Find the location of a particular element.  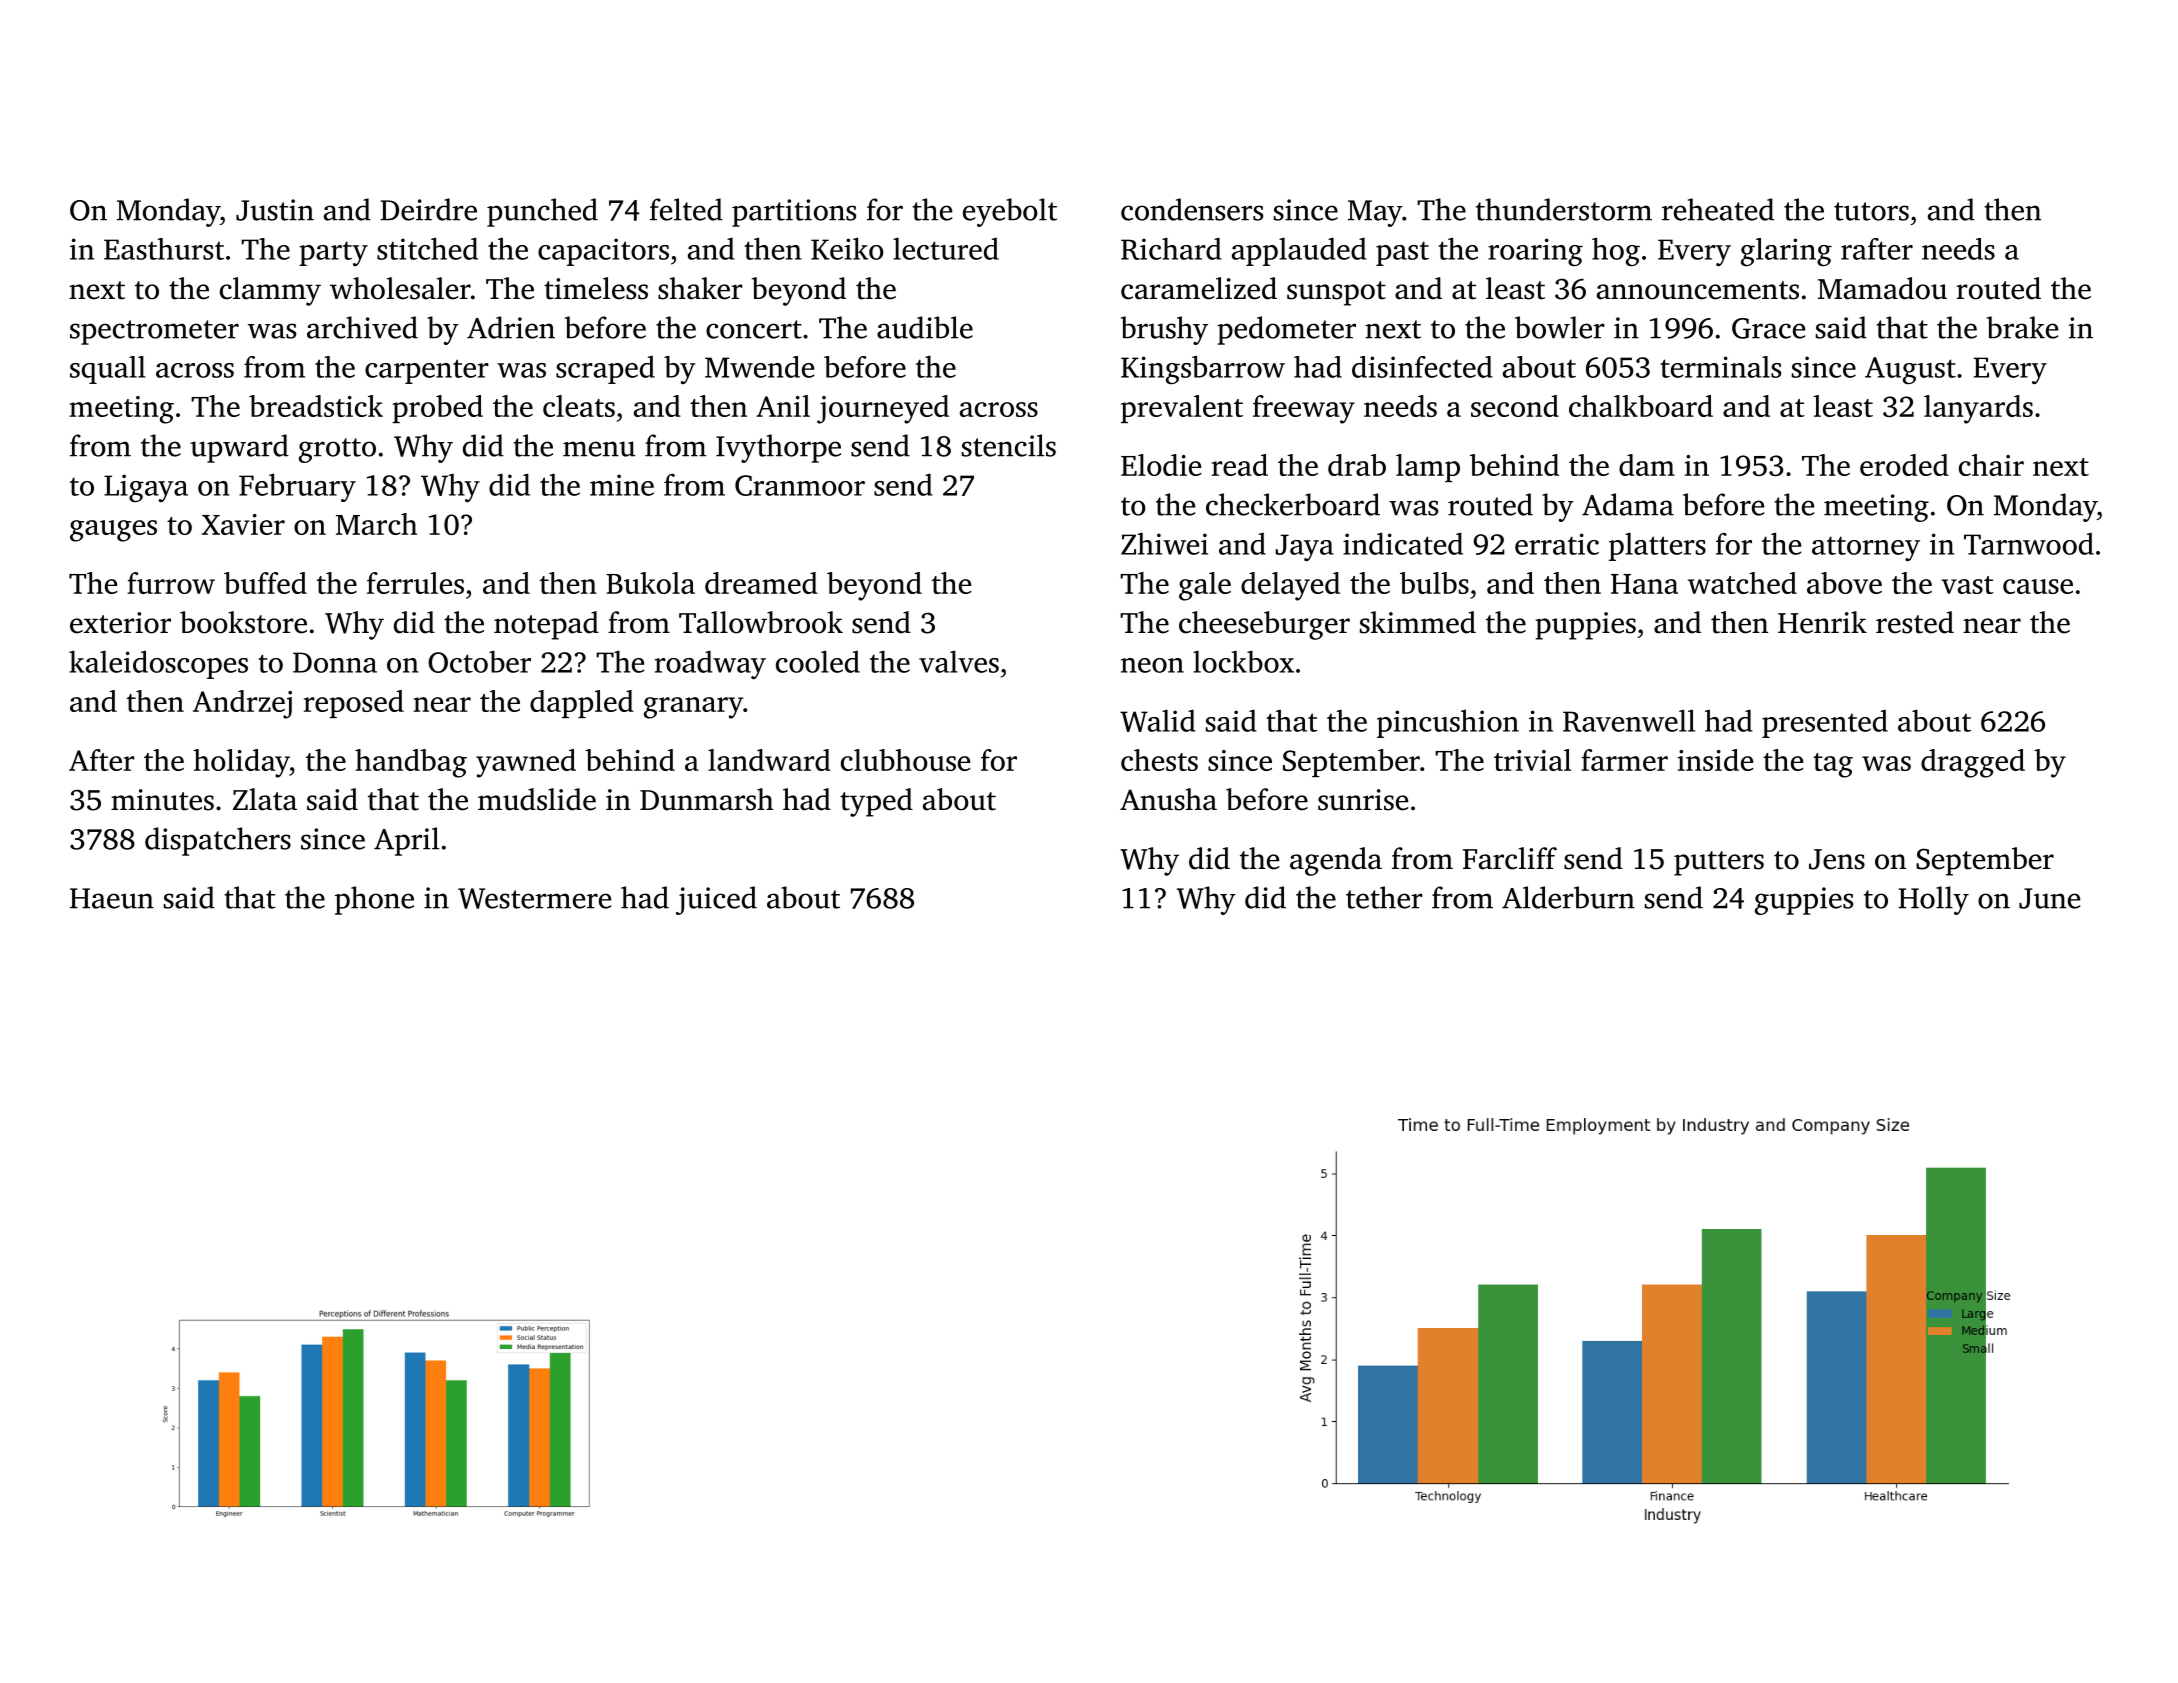

freeway is located at coordinates (1304, 409).
